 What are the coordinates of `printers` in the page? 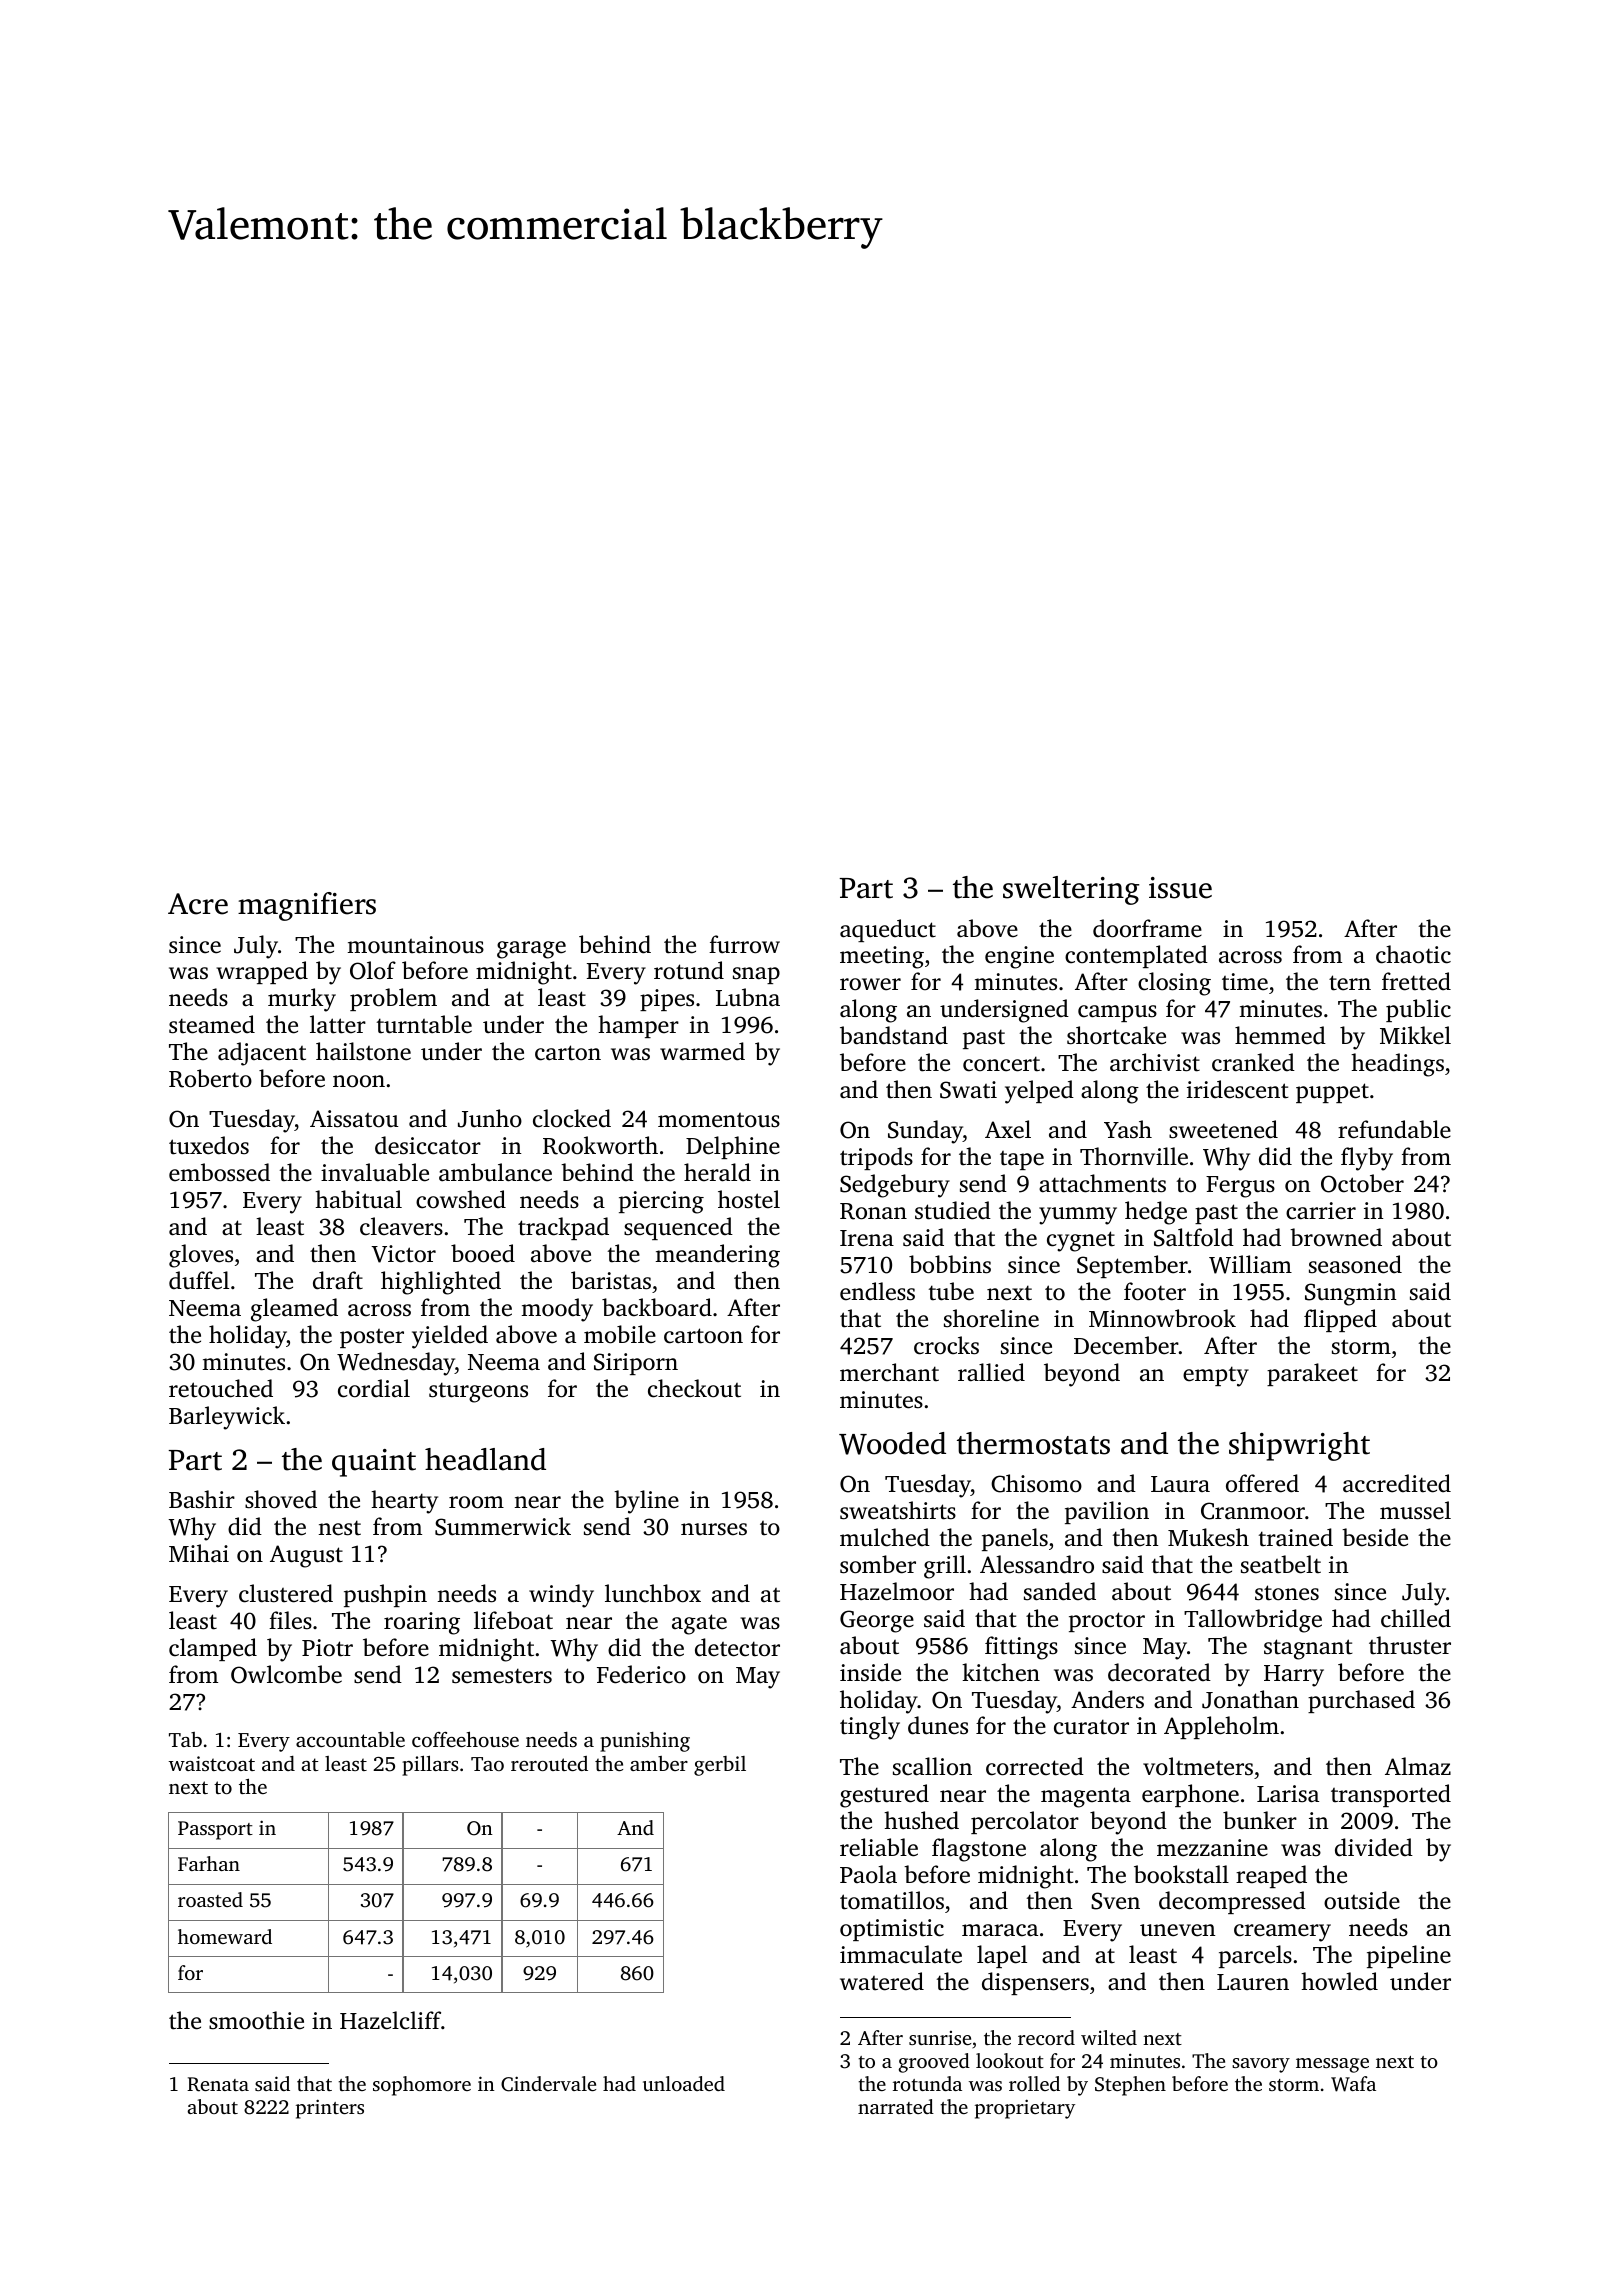 It's located at (330, 2109).
